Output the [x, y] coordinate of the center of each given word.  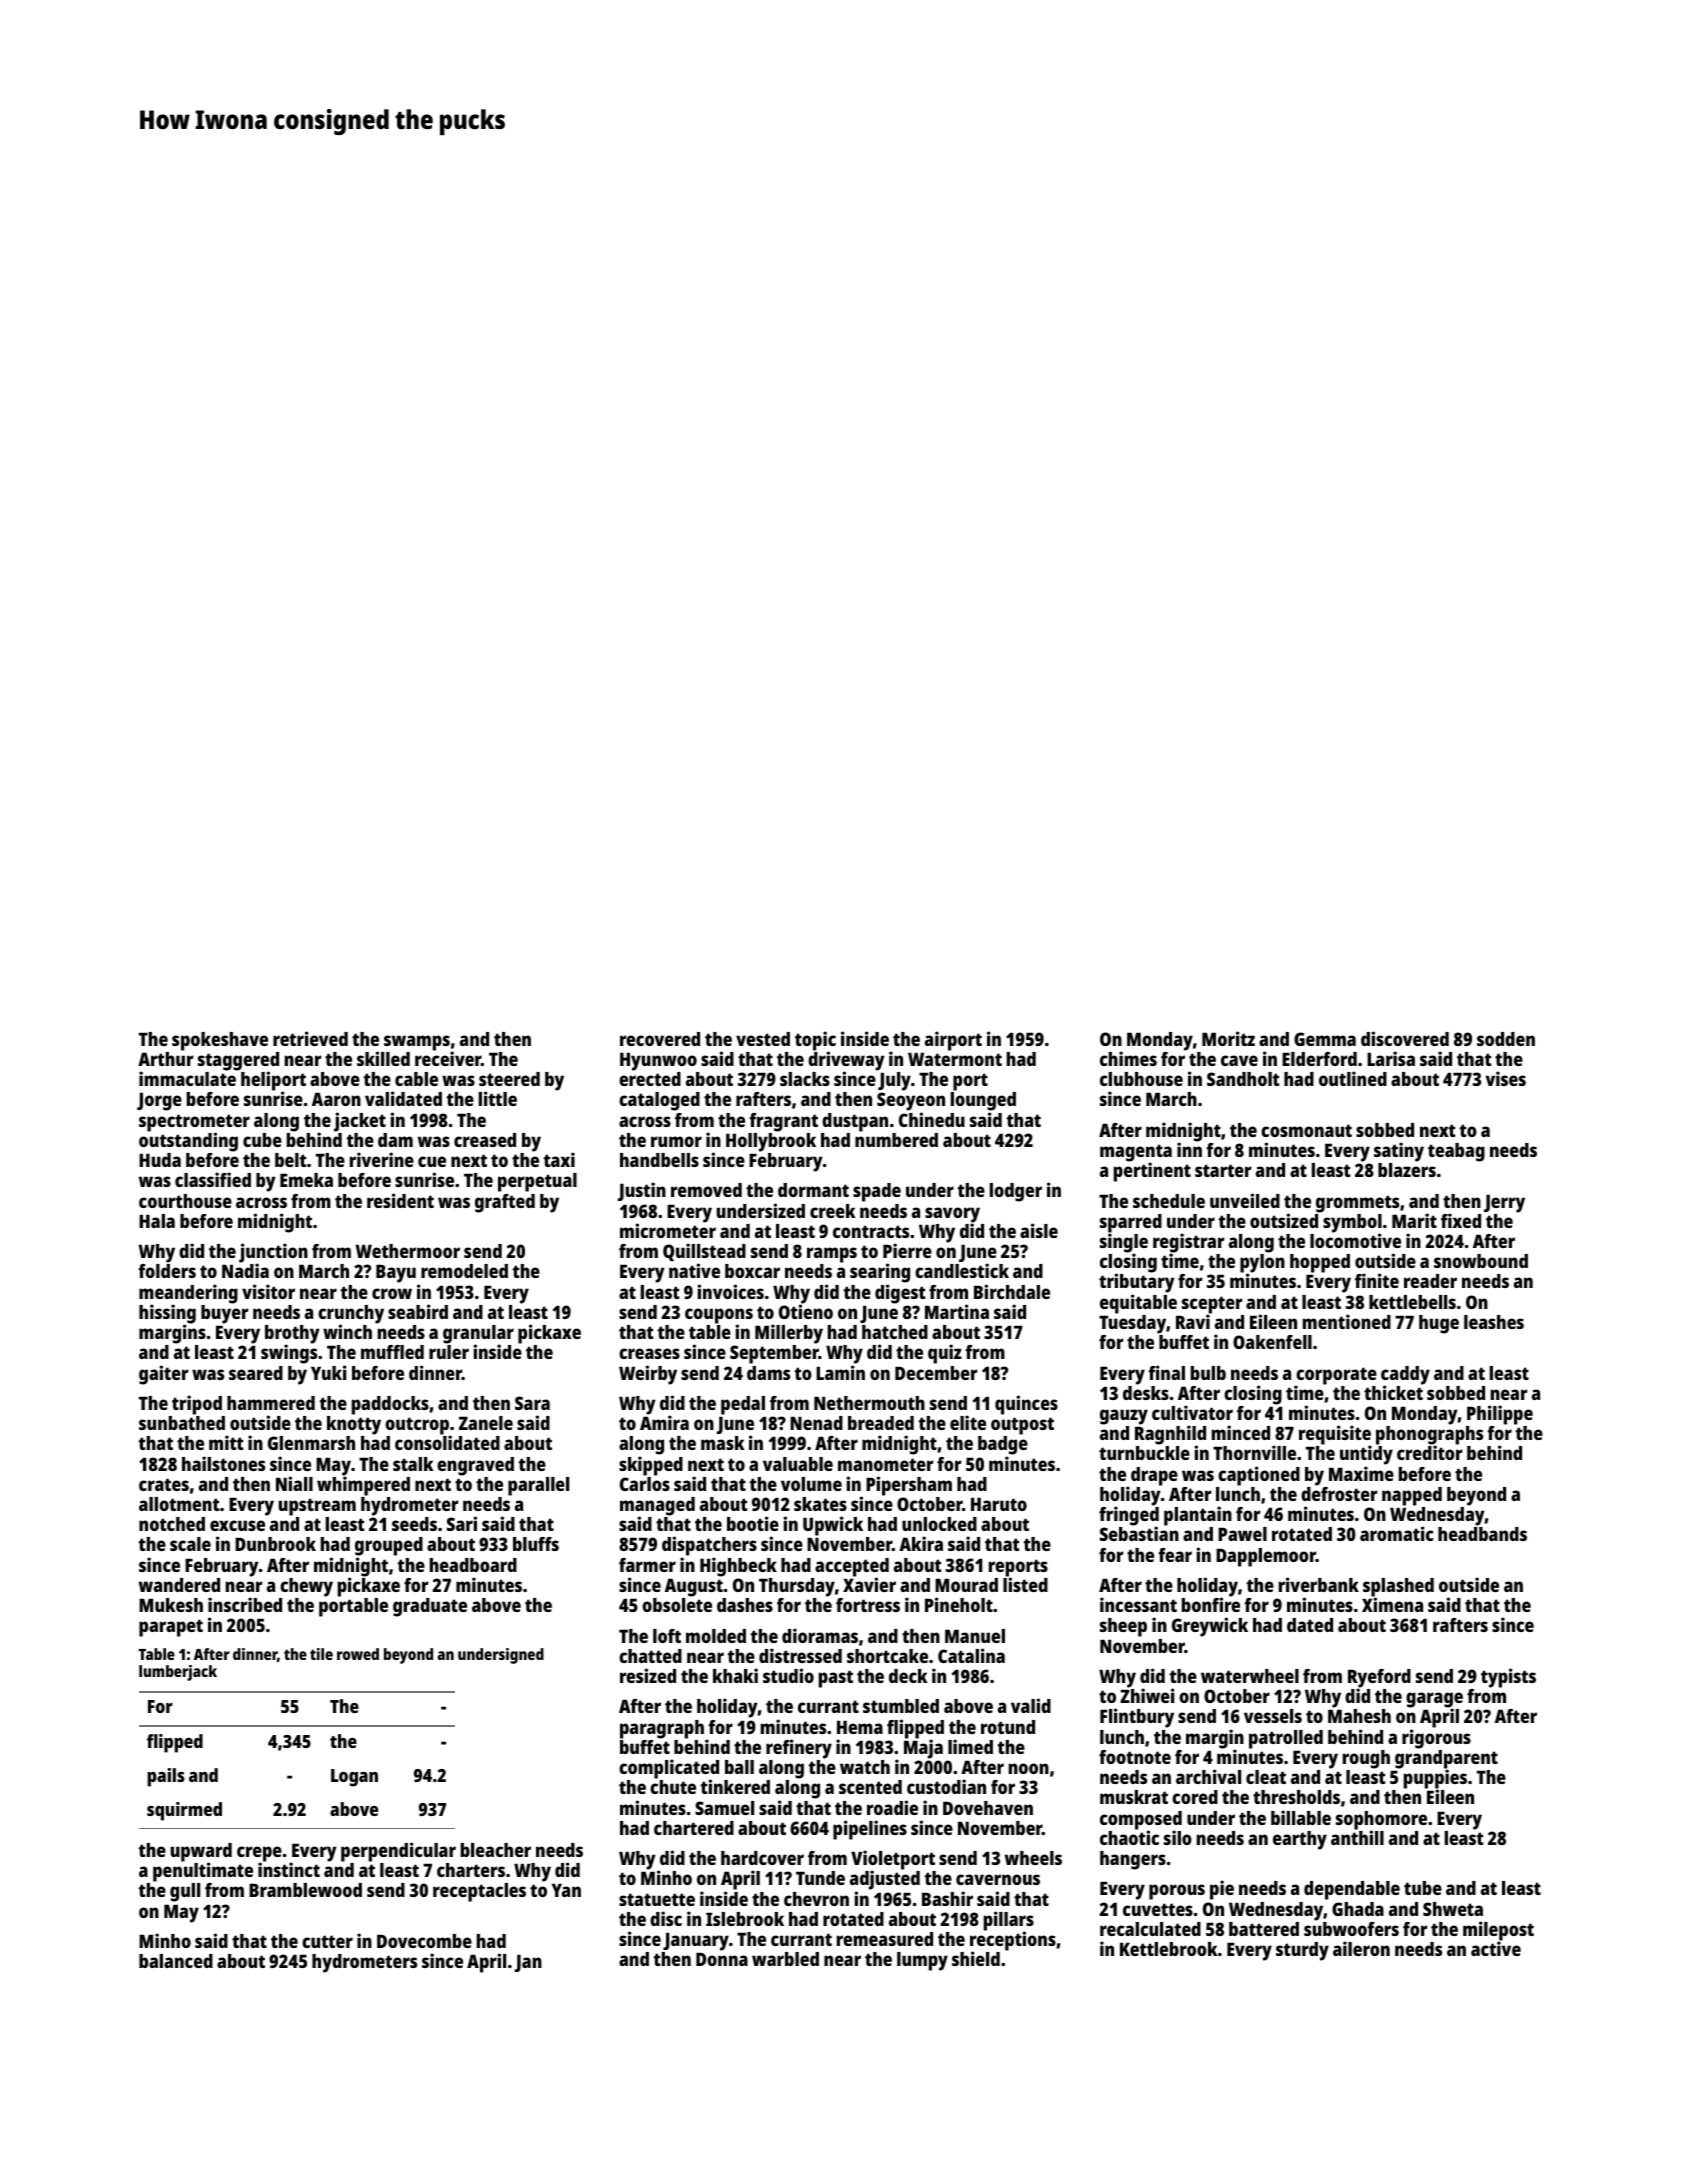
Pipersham [909, 1486]
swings [289, 1354]
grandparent [1446, 1760]
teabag [1456, 1152]
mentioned [1347, 1321]
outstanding [188, 1142]
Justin [642, 1191]
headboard [473, 1565]
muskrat [1134, 1797]
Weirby [648, 1375]
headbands [1482, 1534]
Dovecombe [424, 1941]
